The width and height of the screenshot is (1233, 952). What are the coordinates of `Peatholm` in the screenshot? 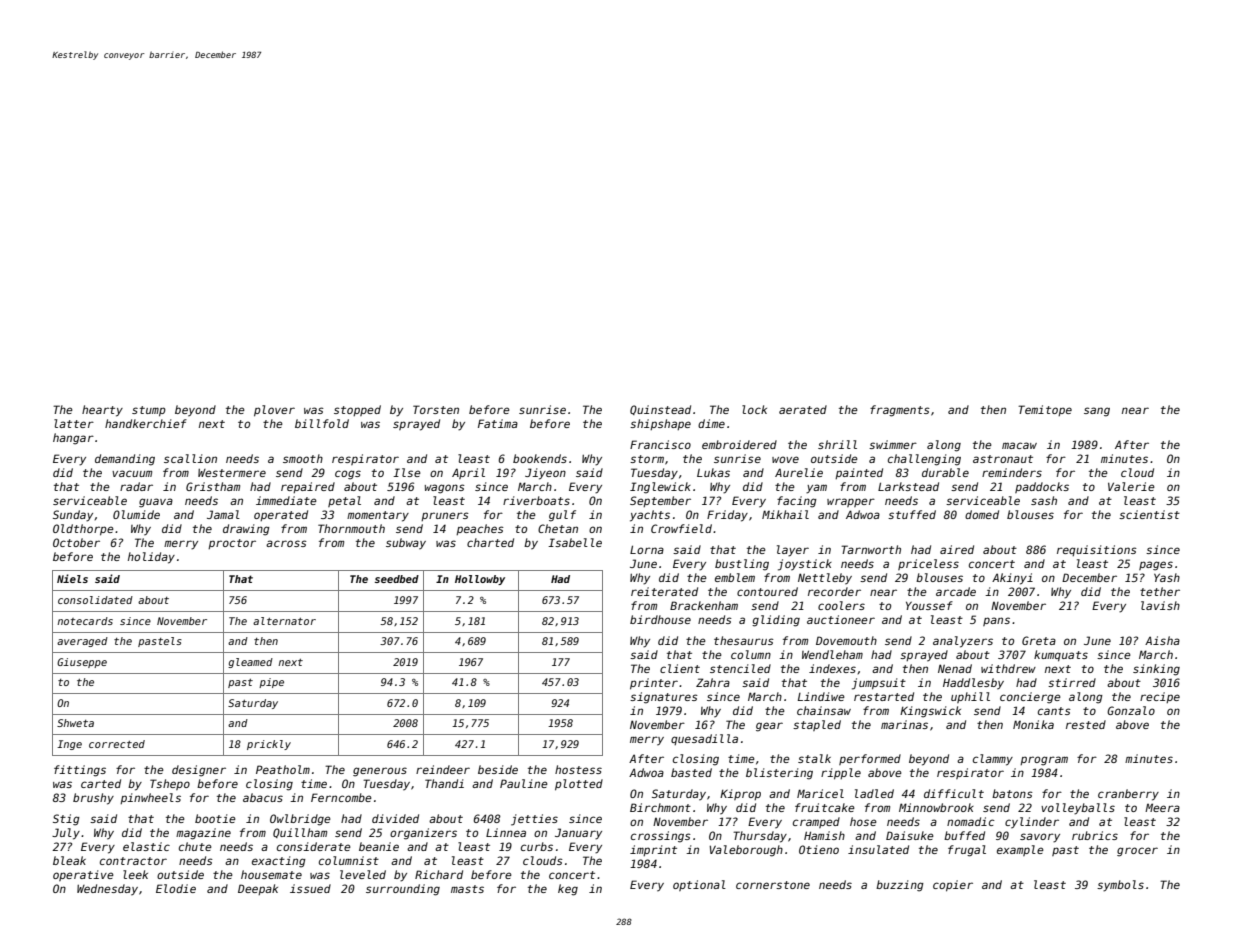 It's located at (283, 769).
